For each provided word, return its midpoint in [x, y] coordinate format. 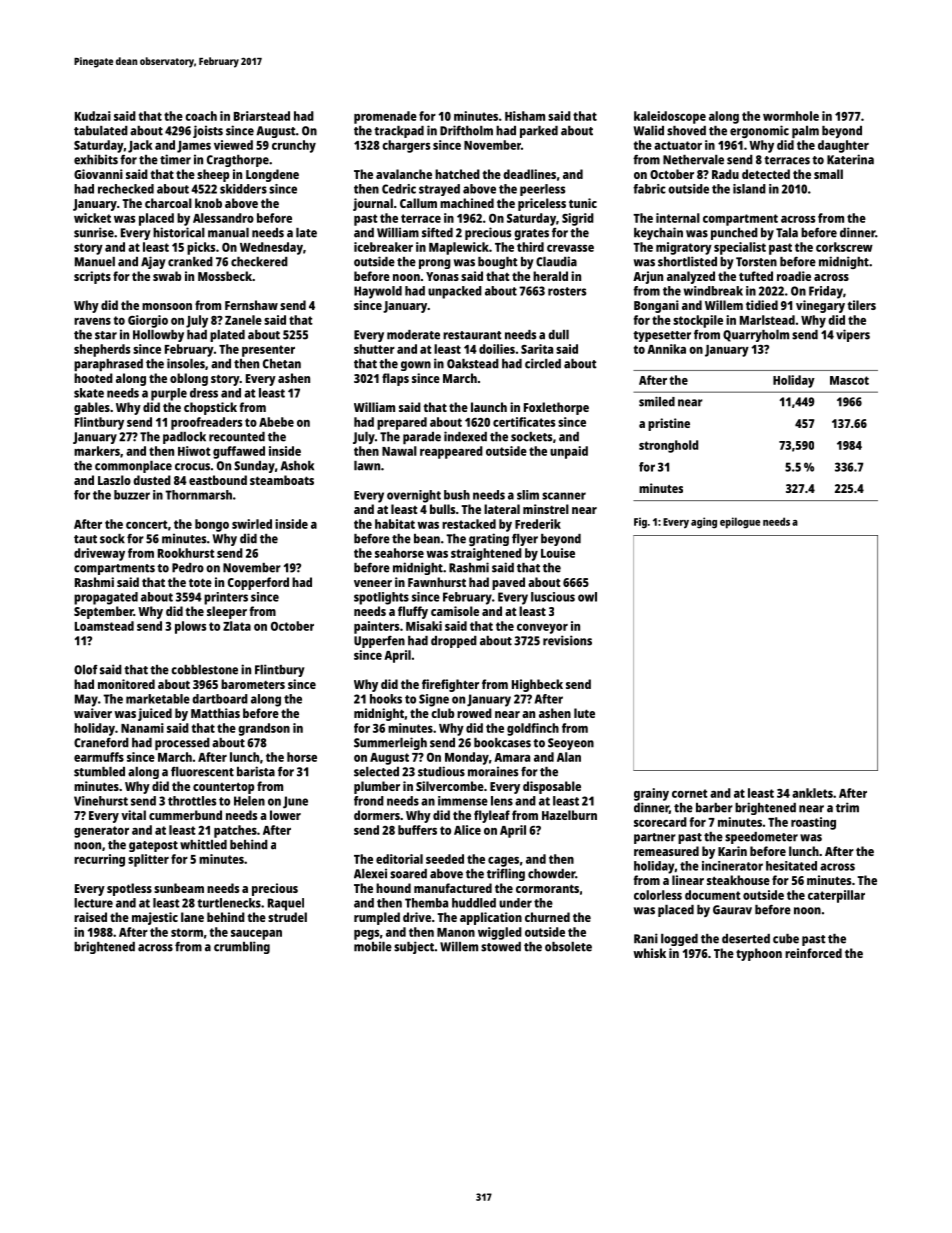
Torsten [756, 262]
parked [539, 132]
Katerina [850, 159]
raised [90, 917]
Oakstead [473, 364]
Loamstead [104, 626]
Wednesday [271, 248]
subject [414, 947]
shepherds [102, 350]
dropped [454, 642]
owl [587, 597]
